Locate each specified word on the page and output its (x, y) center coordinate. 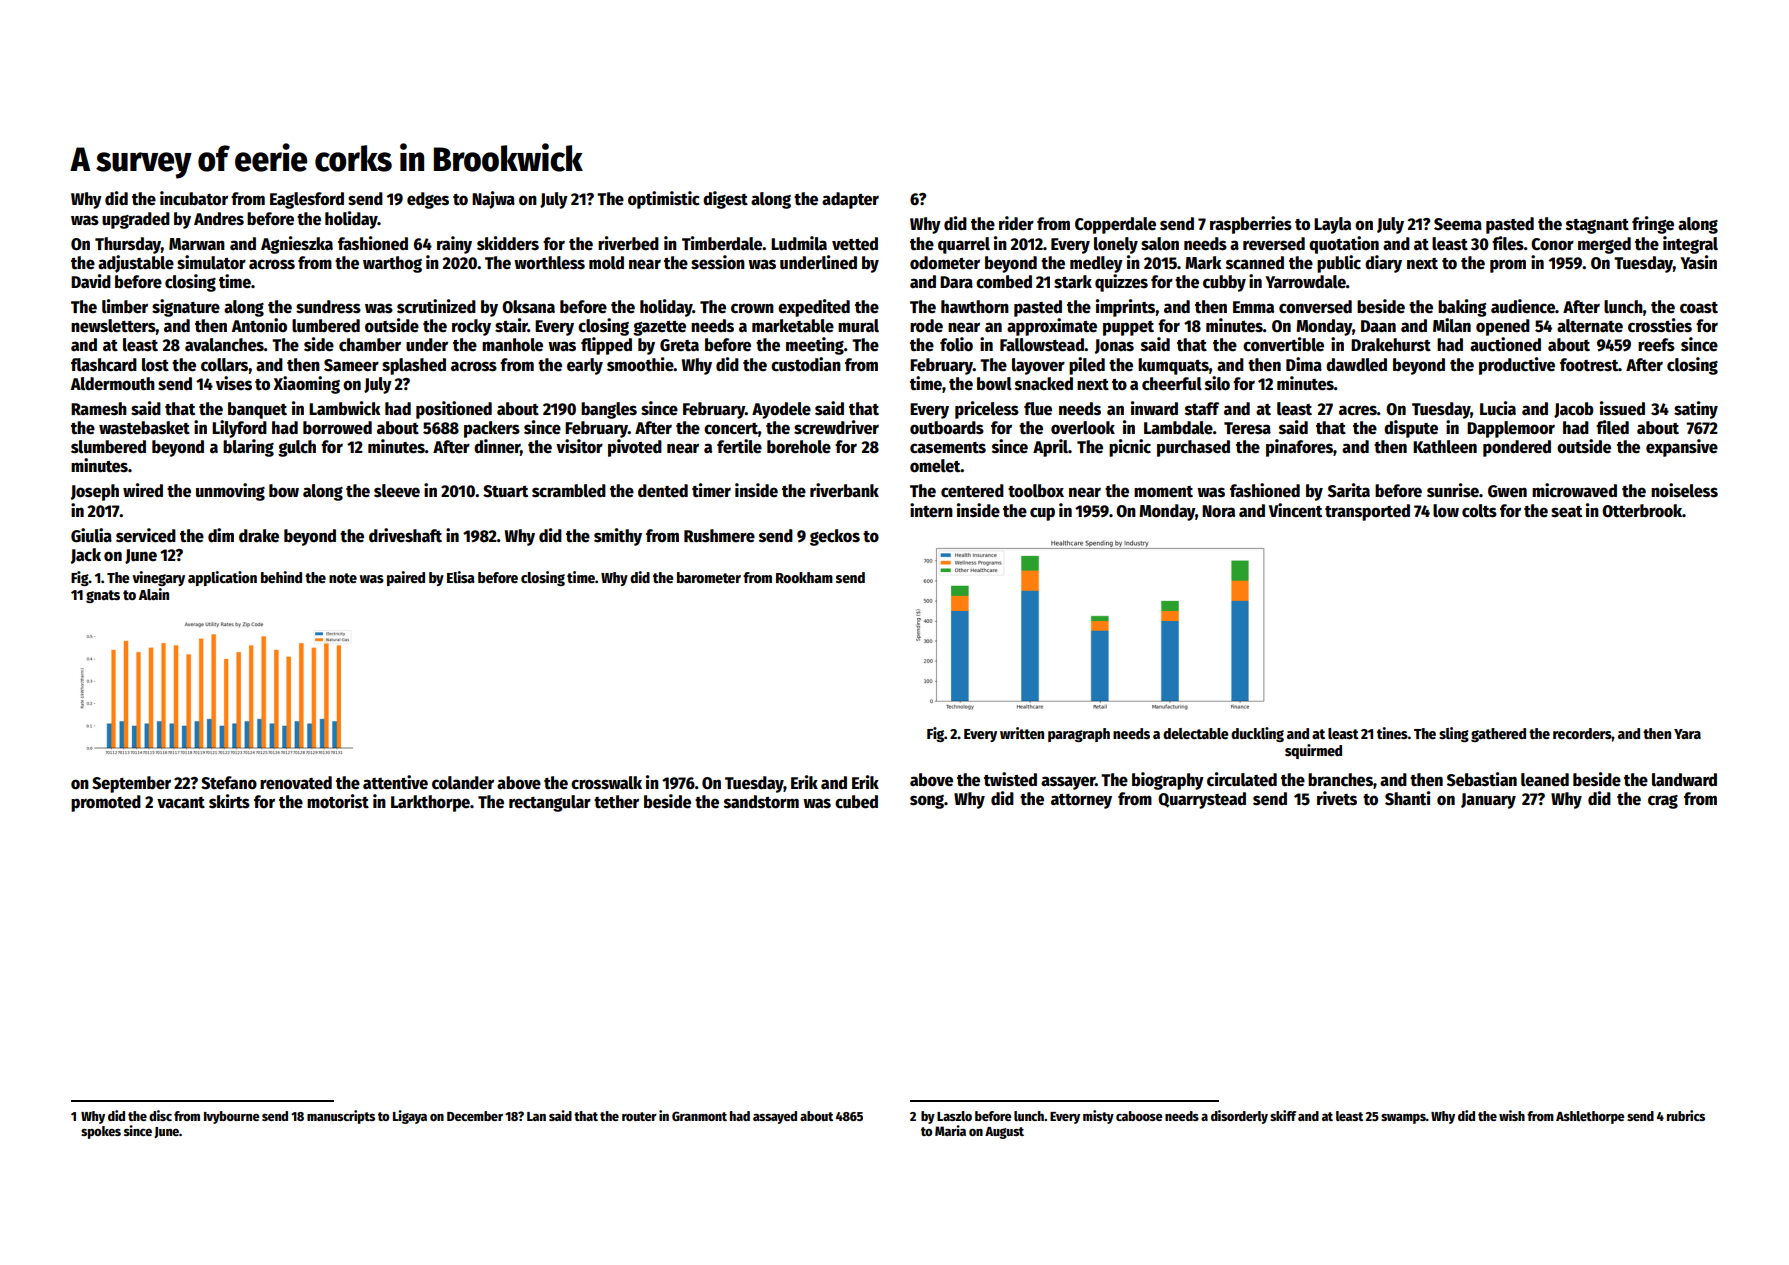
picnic (1130, 448)
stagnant (1597, 226)
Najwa (493, 200)
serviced (146, 535)
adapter (850, 200)
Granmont (699, 1116)
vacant (181, 803)
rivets (1337, 798)
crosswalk (606, 783)
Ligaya (410, 1117)
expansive (1682, 448)
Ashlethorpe (1590, 1117)
